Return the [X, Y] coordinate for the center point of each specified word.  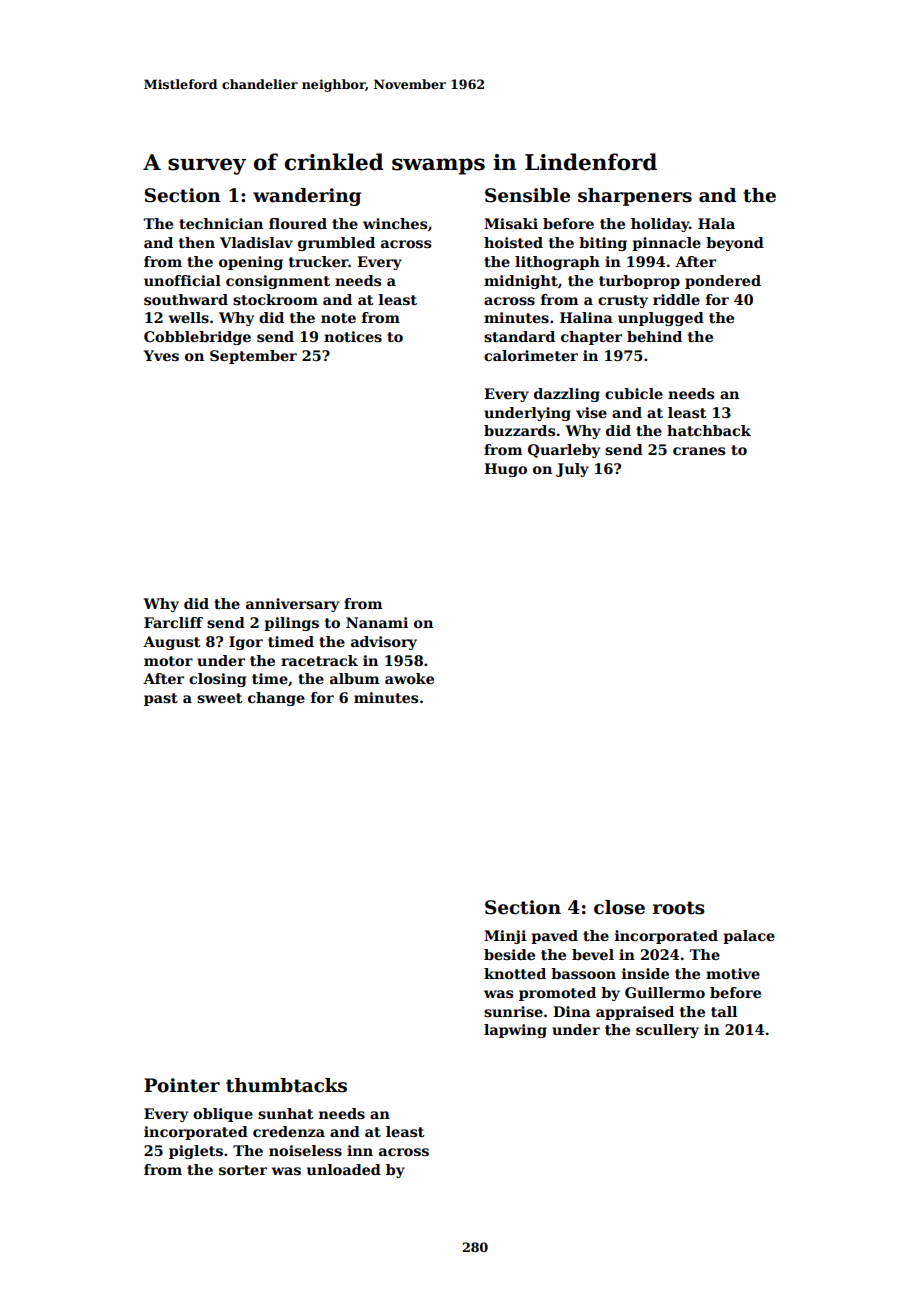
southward [186, 299]
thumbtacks [286, 1085]
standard [519, 336]
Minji [505, 937]
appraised [635, 1013]
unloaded [344, 1169]
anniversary [292, 605]
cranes [699, 451]
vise [591, 412]
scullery [667, 1031]
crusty [623, 301]
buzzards [519, 430]
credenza [289, 1131]
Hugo [505, 470]
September [253, 357]
